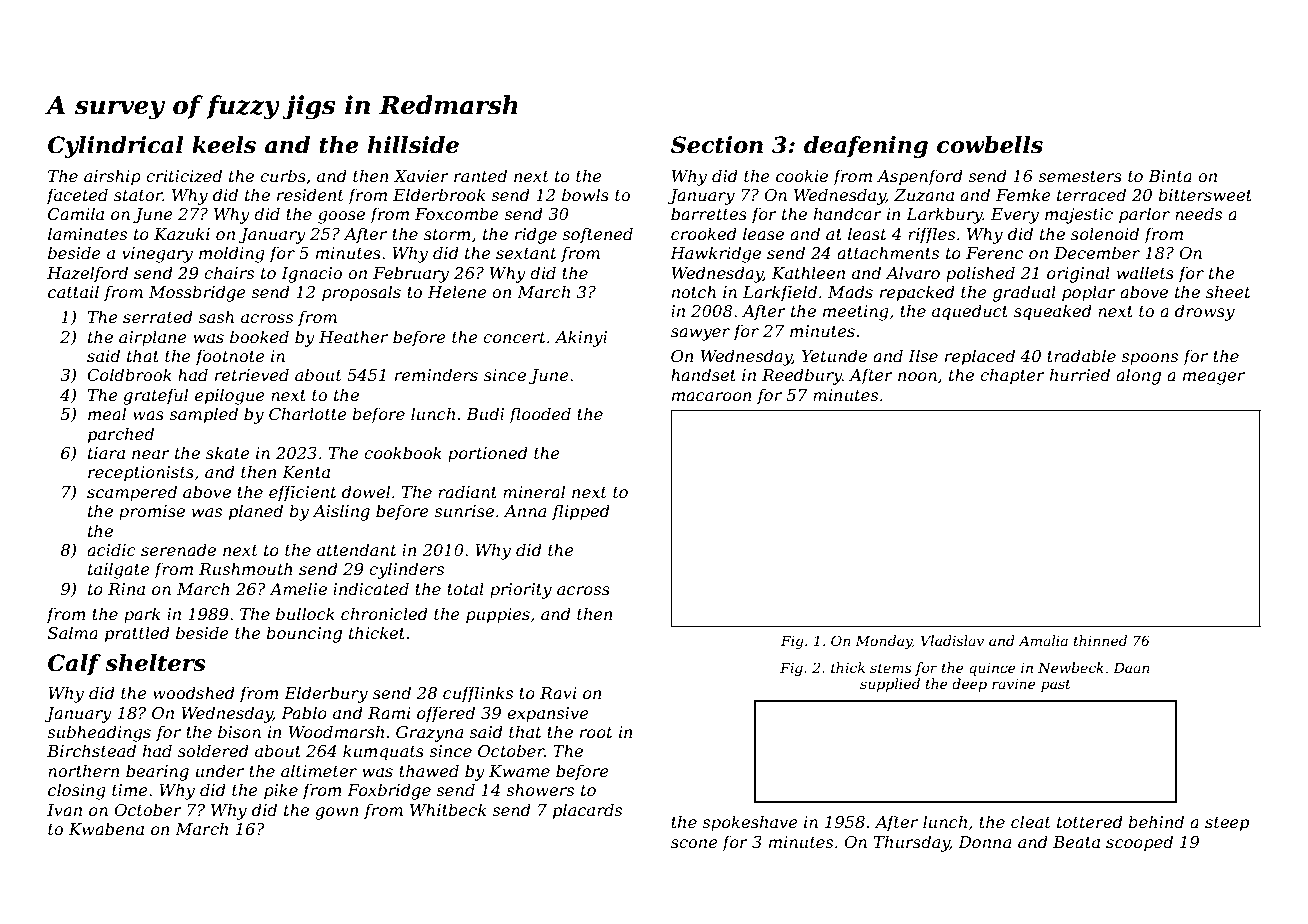 This screenshot has height=924, width=1308. I want to click on Monday, so click(883, 642).
